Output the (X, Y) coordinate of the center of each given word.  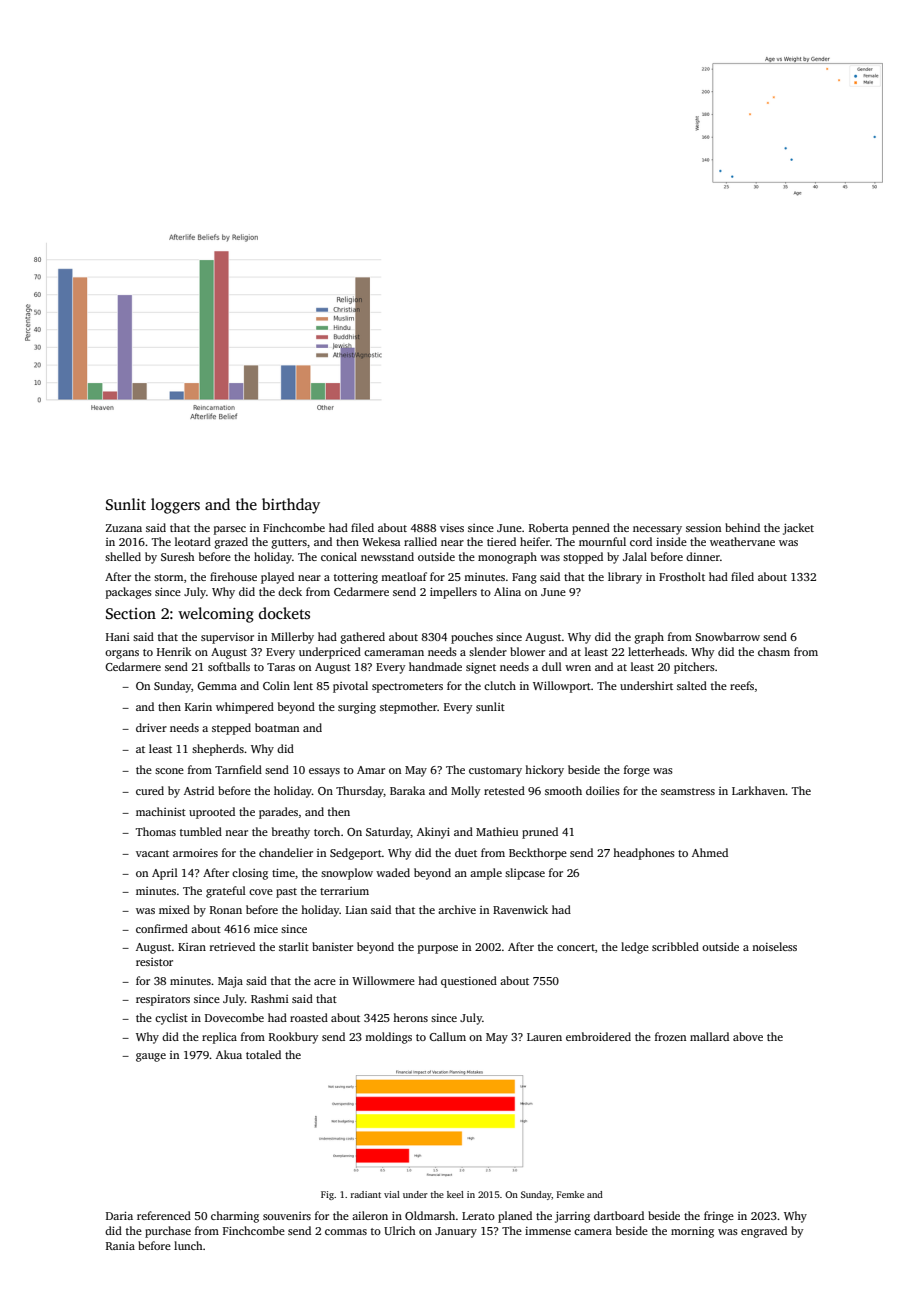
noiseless (774, 946)
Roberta (549, 527)
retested (504, 790)
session (703, 528)
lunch (188, 1245)
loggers (175, 506)
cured (150, 790)
